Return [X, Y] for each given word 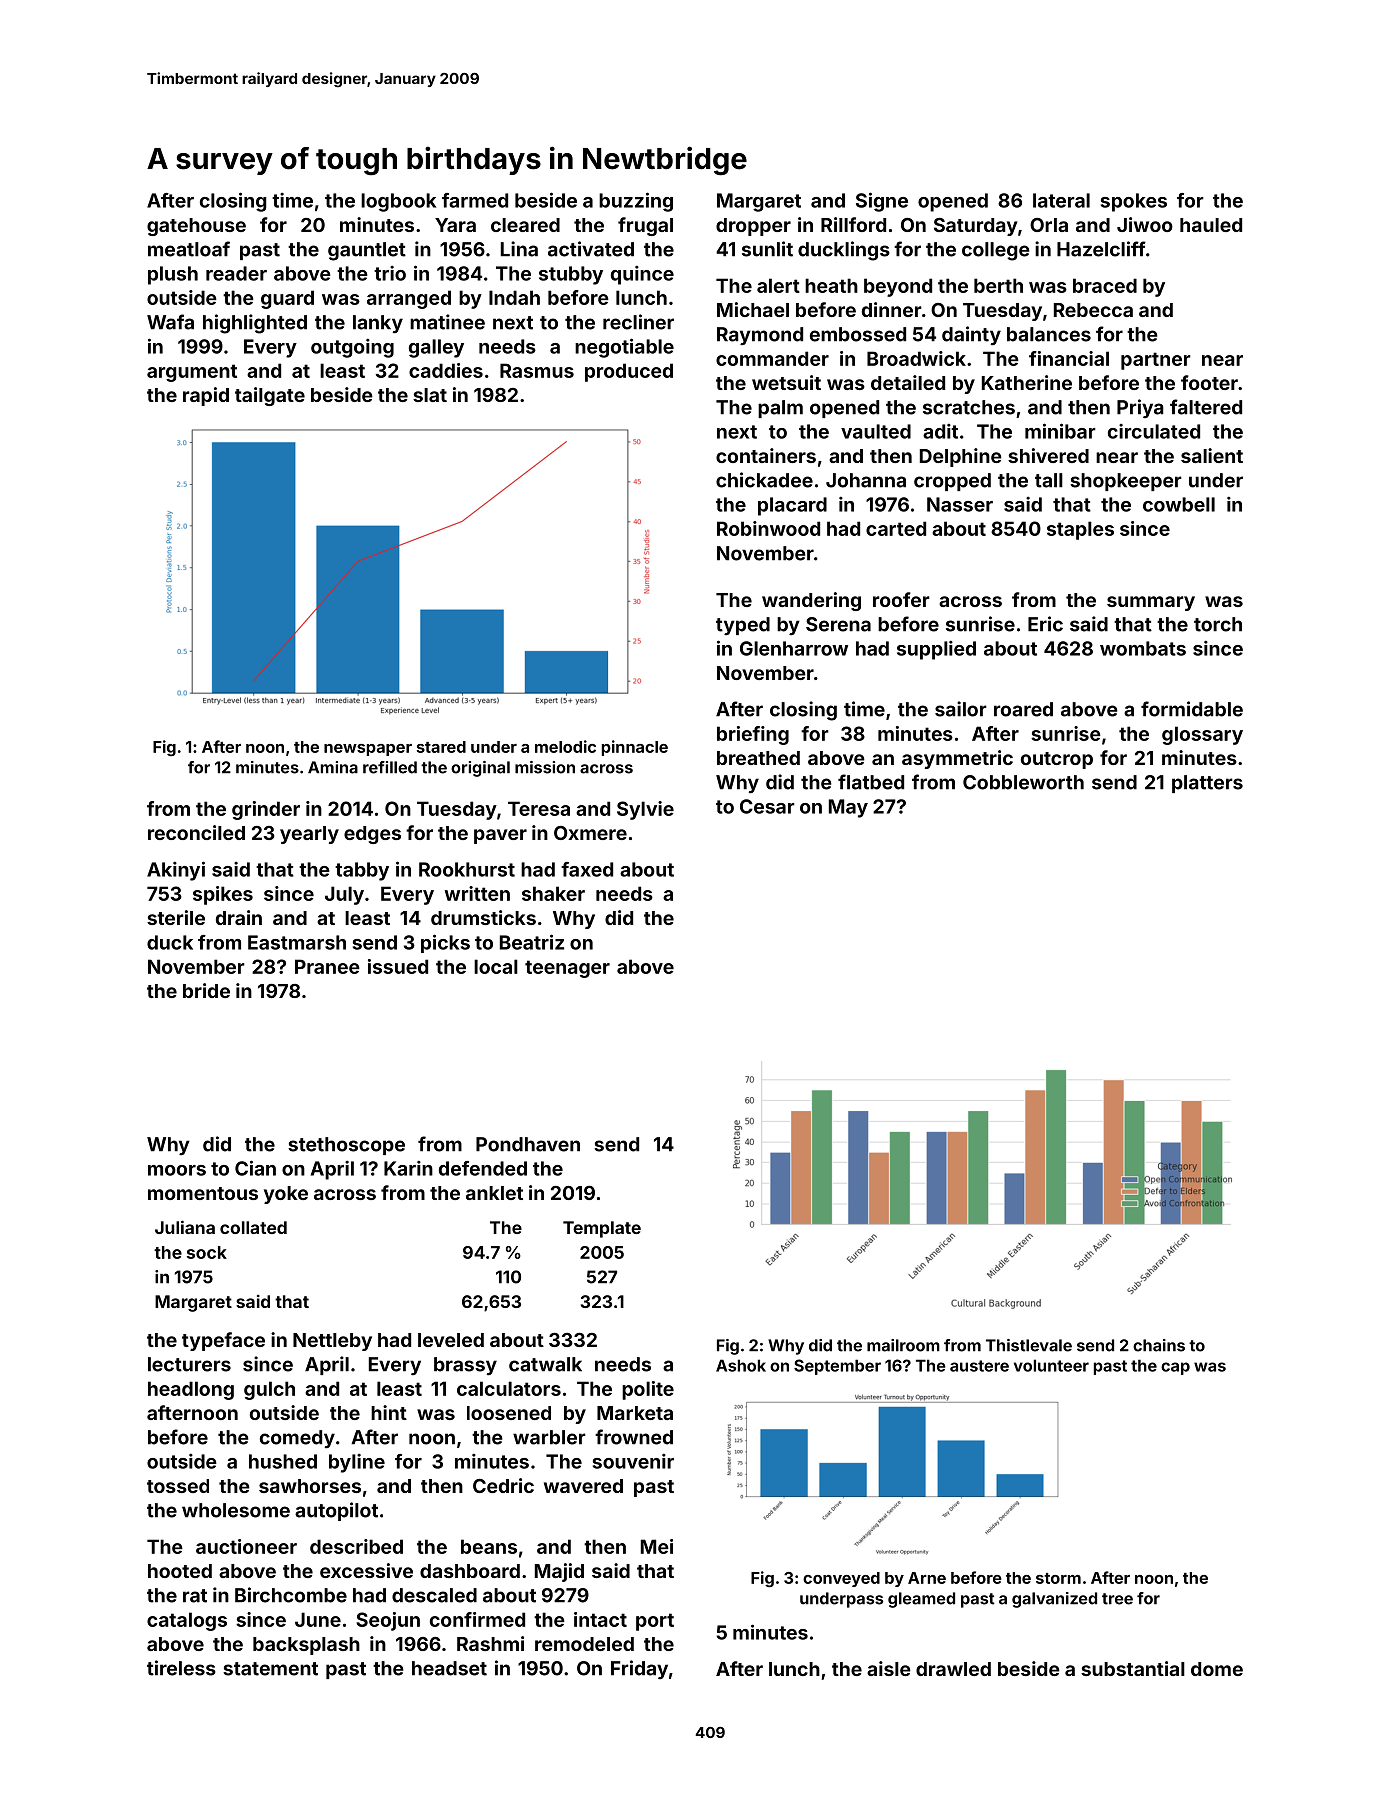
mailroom [903, 1345]
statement [270, 1669]
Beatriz [532, 942]
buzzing [636, 202]
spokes [1134, 202]
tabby [362, 871]
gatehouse [196, 227]
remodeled [584, 1644]
